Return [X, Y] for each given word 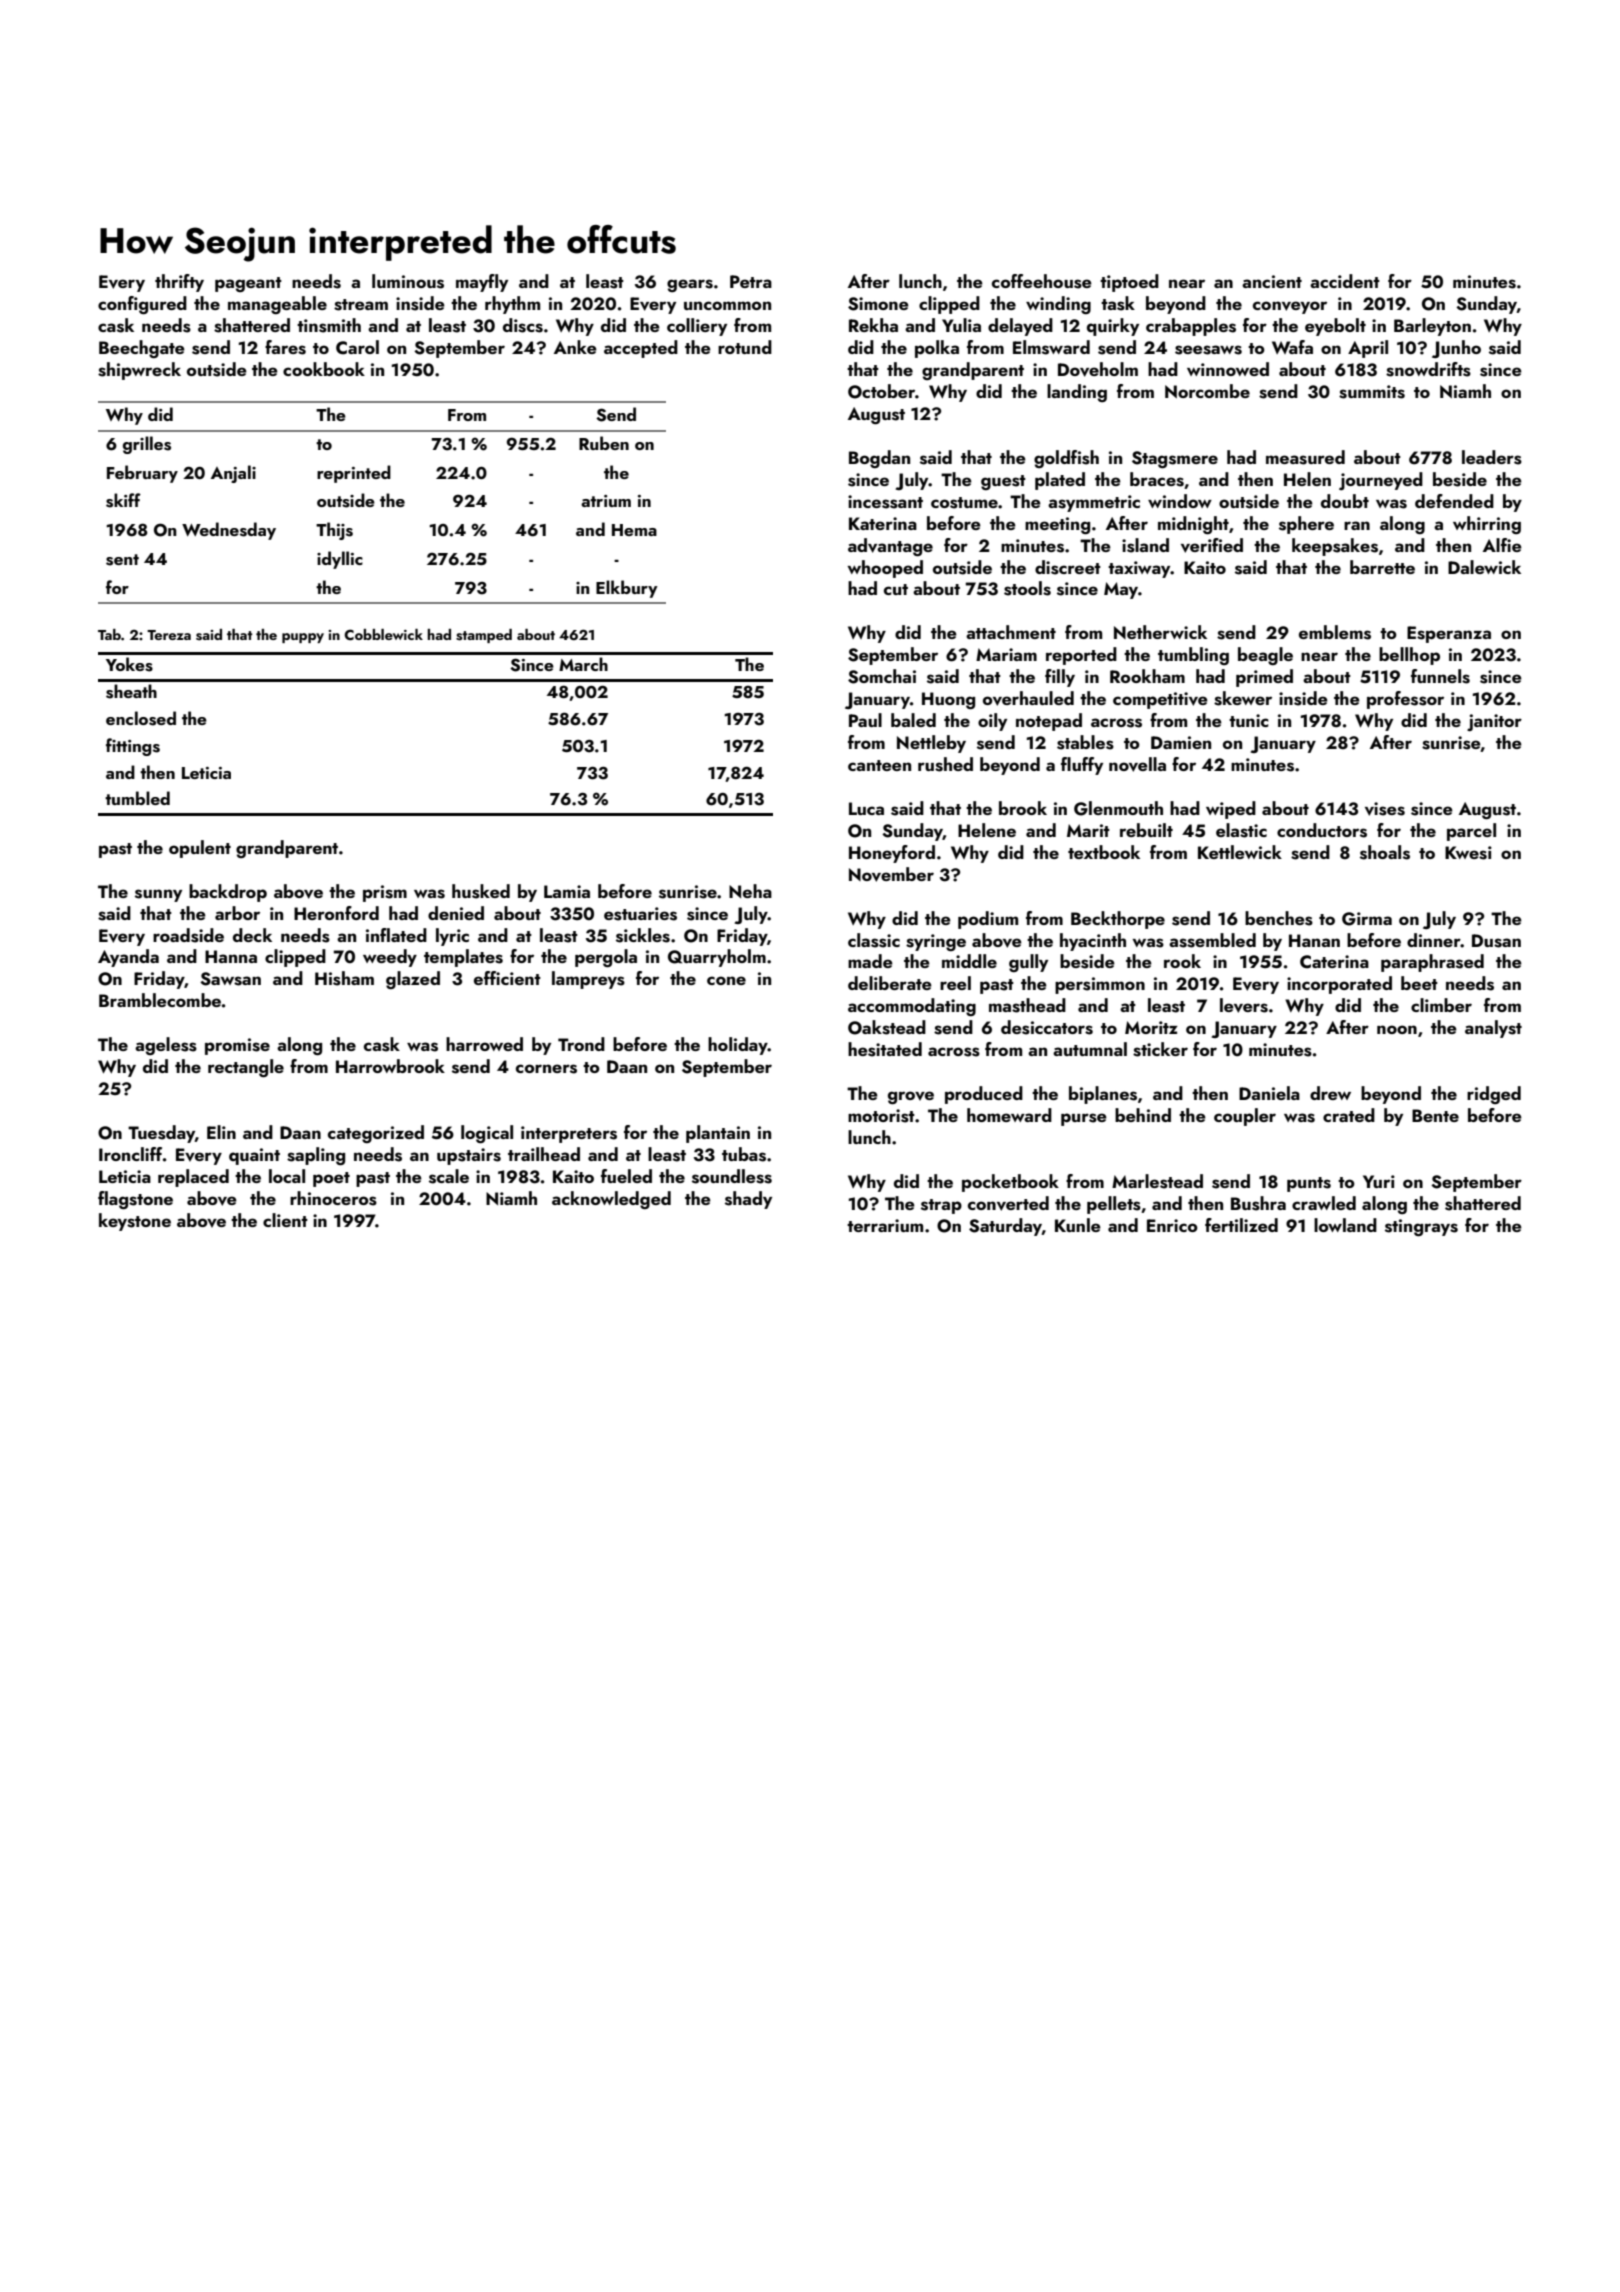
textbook [1104, 852]
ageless [166, 1046]
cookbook [324, 369]
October [881, 391]
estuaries [640, 914]
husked [481, 891]
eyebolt [1335, 327]
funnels [1440, 676]
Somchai [882, 676]
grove [911, 1097]
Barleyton [1432, 327]
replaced [193, 1178]
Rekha [873, 325]
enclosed [141, 718]
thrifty [179, 283]
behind [1143, 1115]
